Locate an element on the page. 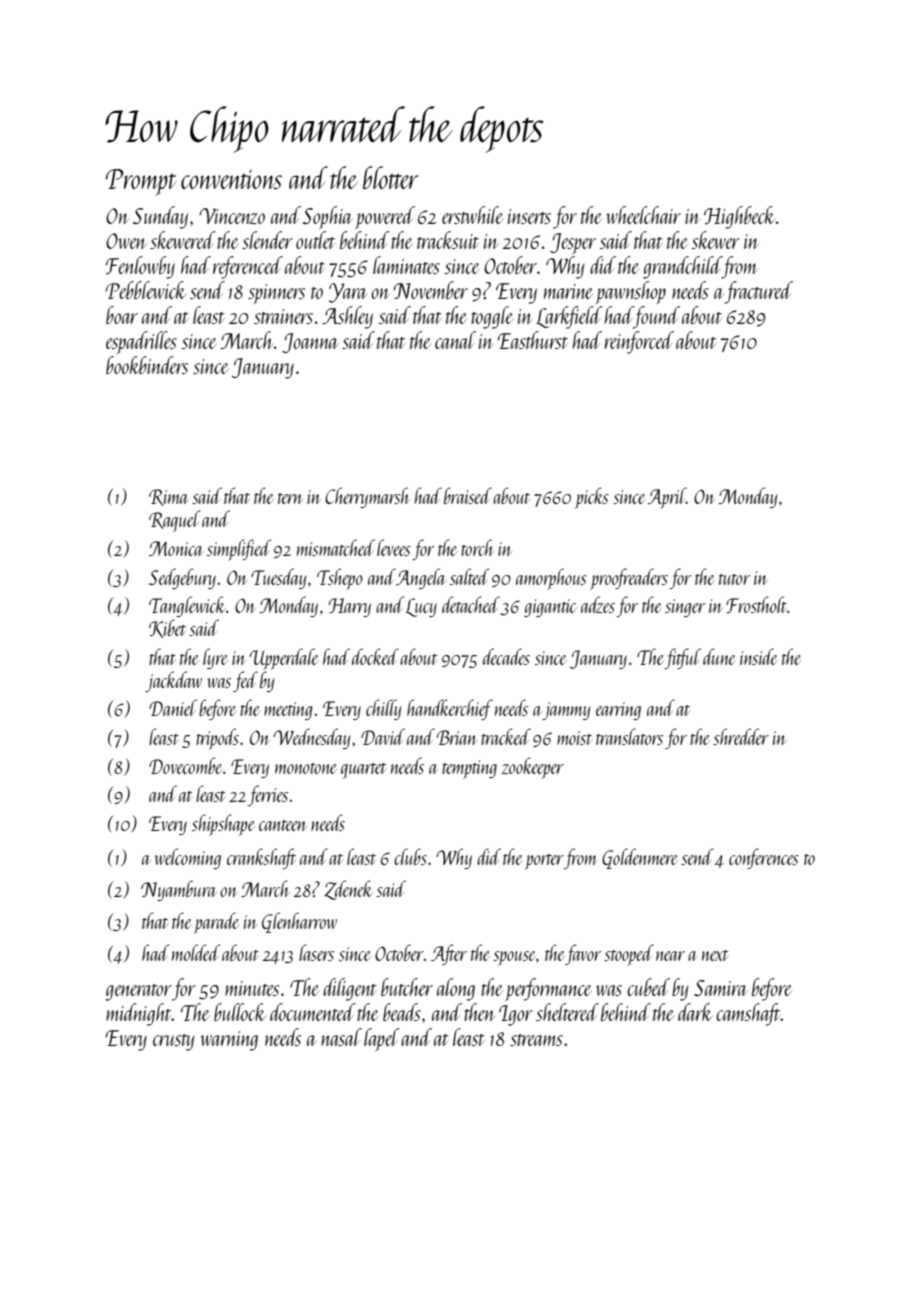 The height and width of the page is (1311, 924). crusty is located at coordinates (173, 1042).
